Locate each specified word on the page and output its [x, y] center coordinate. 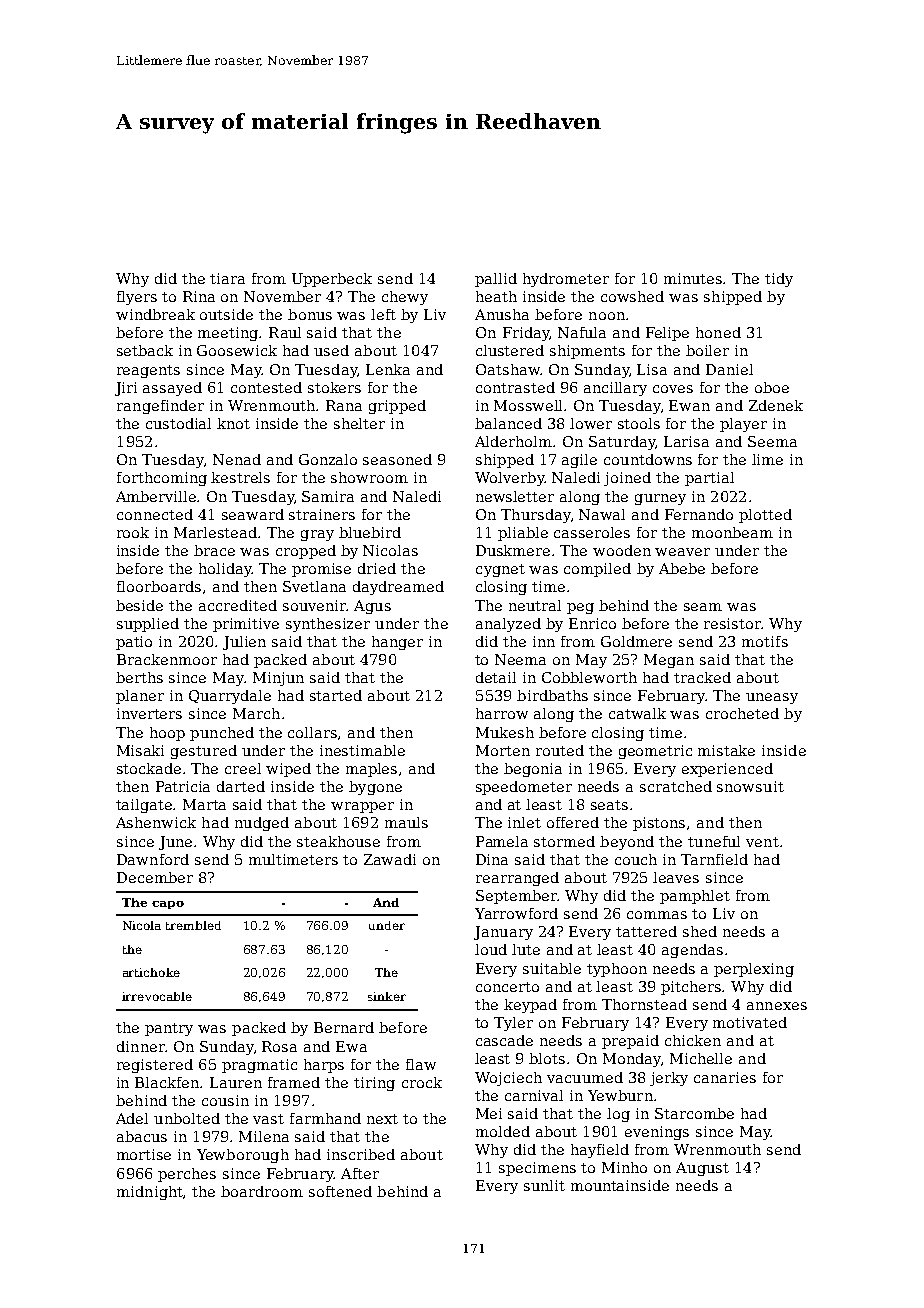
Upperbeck [332, 280]
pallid [496, 280]
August [702, 1169]
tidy [779, 280]
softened [340, 1191]
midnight [150, 1193]
